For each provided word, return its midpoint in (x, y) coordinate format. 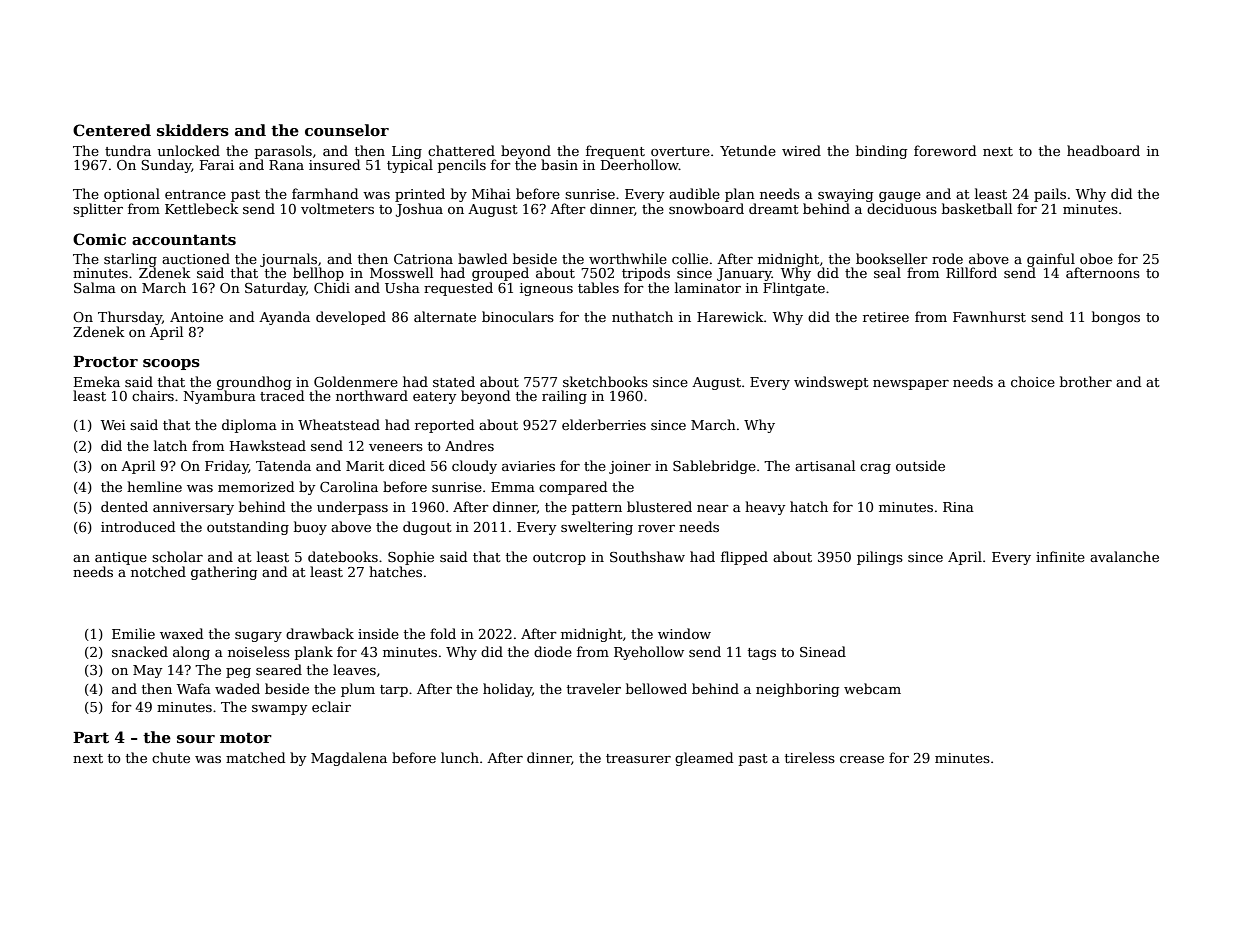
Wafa (194, 688)
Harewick (730, 316)
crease (862, 759)
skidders (193, 130)
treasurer (638, 758)
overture (680, 151)
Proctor (105, 361)
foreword (945, 150)
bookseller (892, 258)
